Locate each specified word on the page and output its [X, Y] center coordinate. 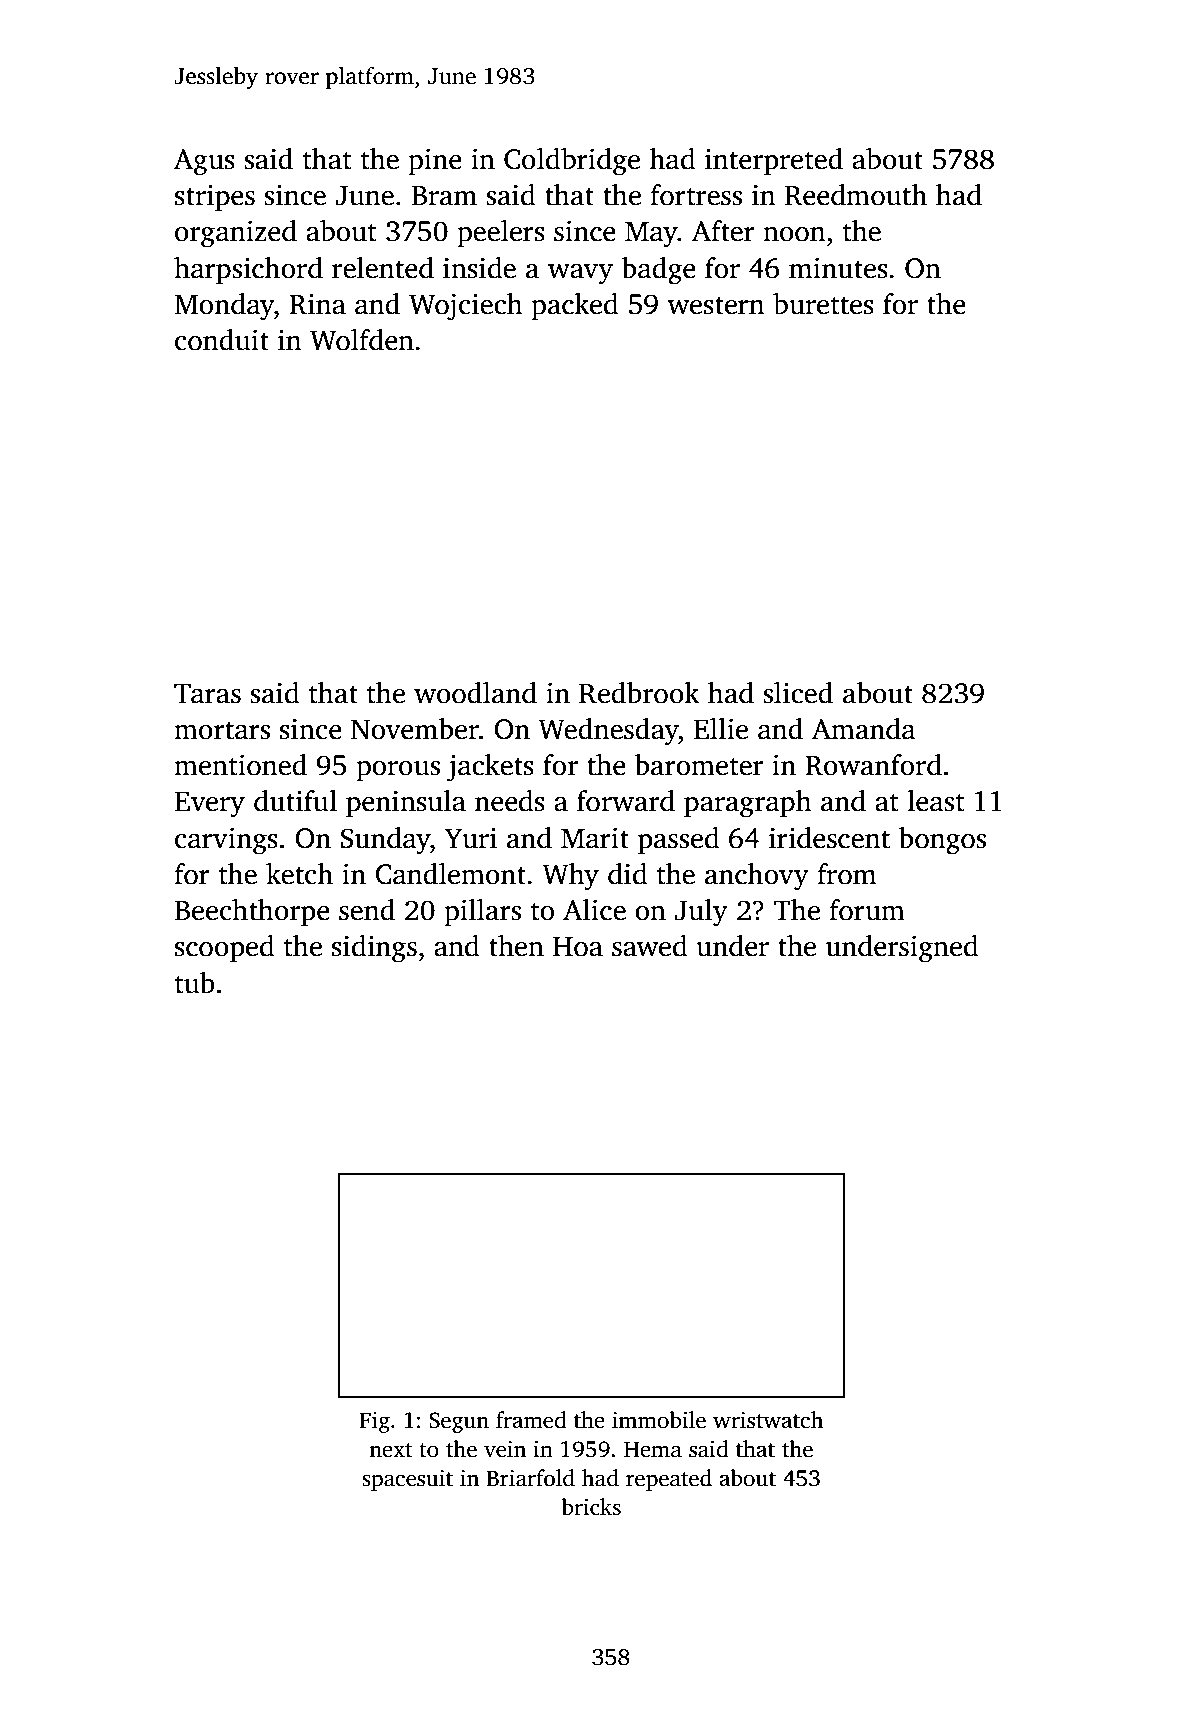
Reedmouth [856, 195]
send [367, 910]
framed [531, 1420]
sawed [650, 946]
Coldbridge [572, 162]
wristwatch [768, 1420]
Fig [374, 1422]
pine [435, 161]
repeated [669, 1480]
